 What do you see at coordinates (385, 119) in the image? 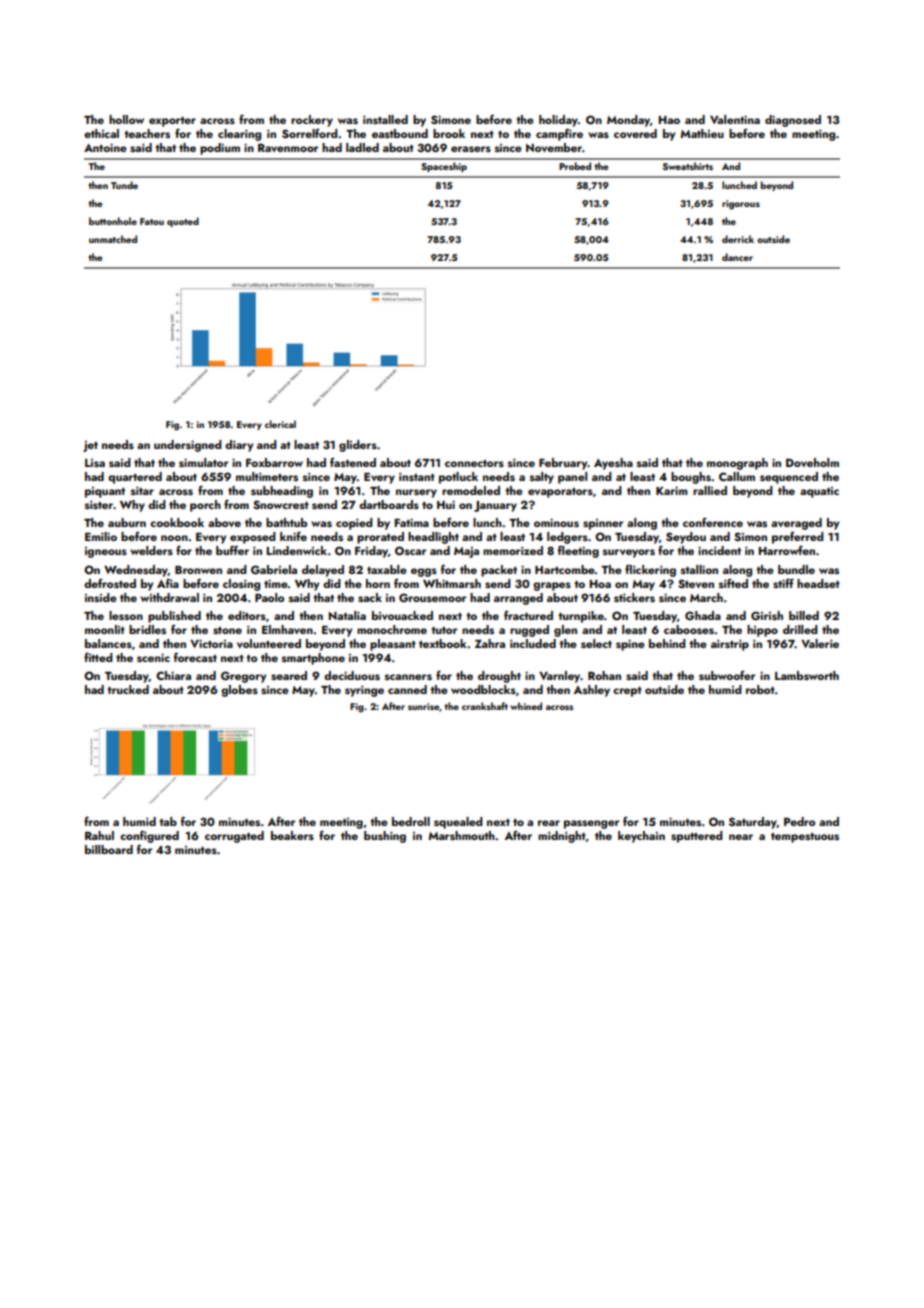
I see `installed` at bounding box center [385, 119].
